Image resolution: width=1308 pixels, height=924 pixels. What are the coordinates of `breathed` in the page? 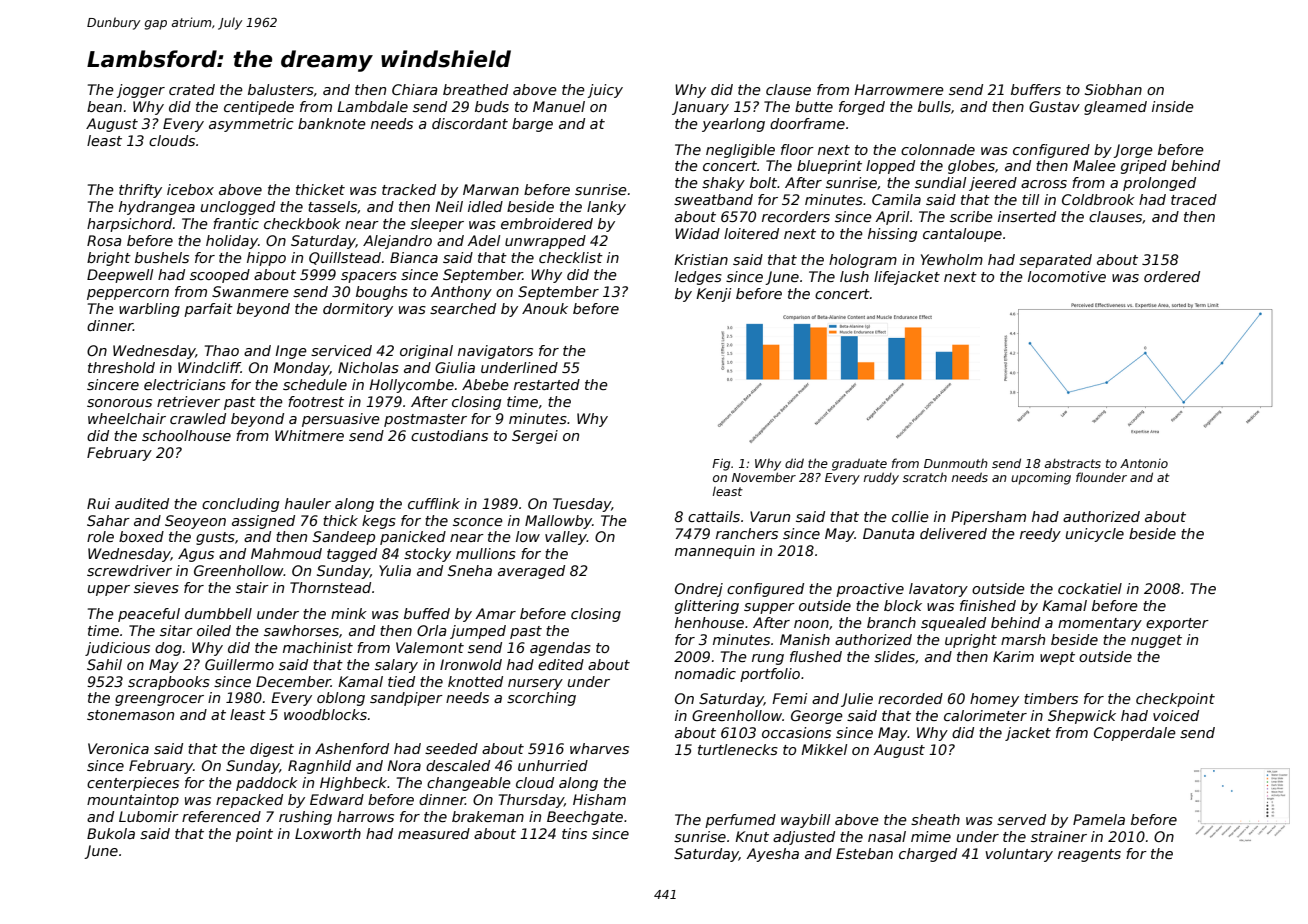 It's located at (475, 89).
